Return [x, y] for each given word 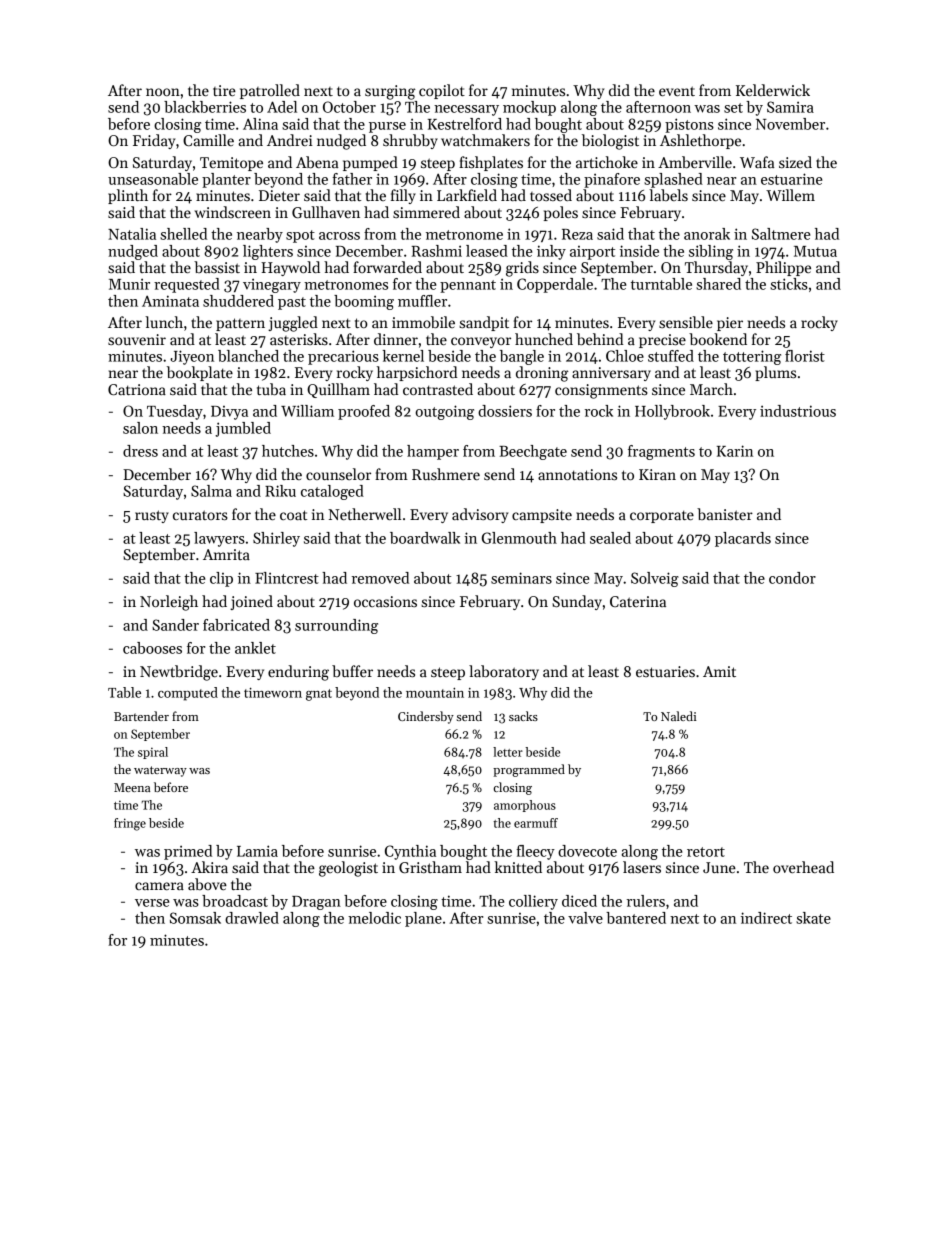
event [677, 91]
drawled [252, 918]
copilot [442, 91]
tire [224, 90]
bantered [636, 918]
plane [423, 919]
